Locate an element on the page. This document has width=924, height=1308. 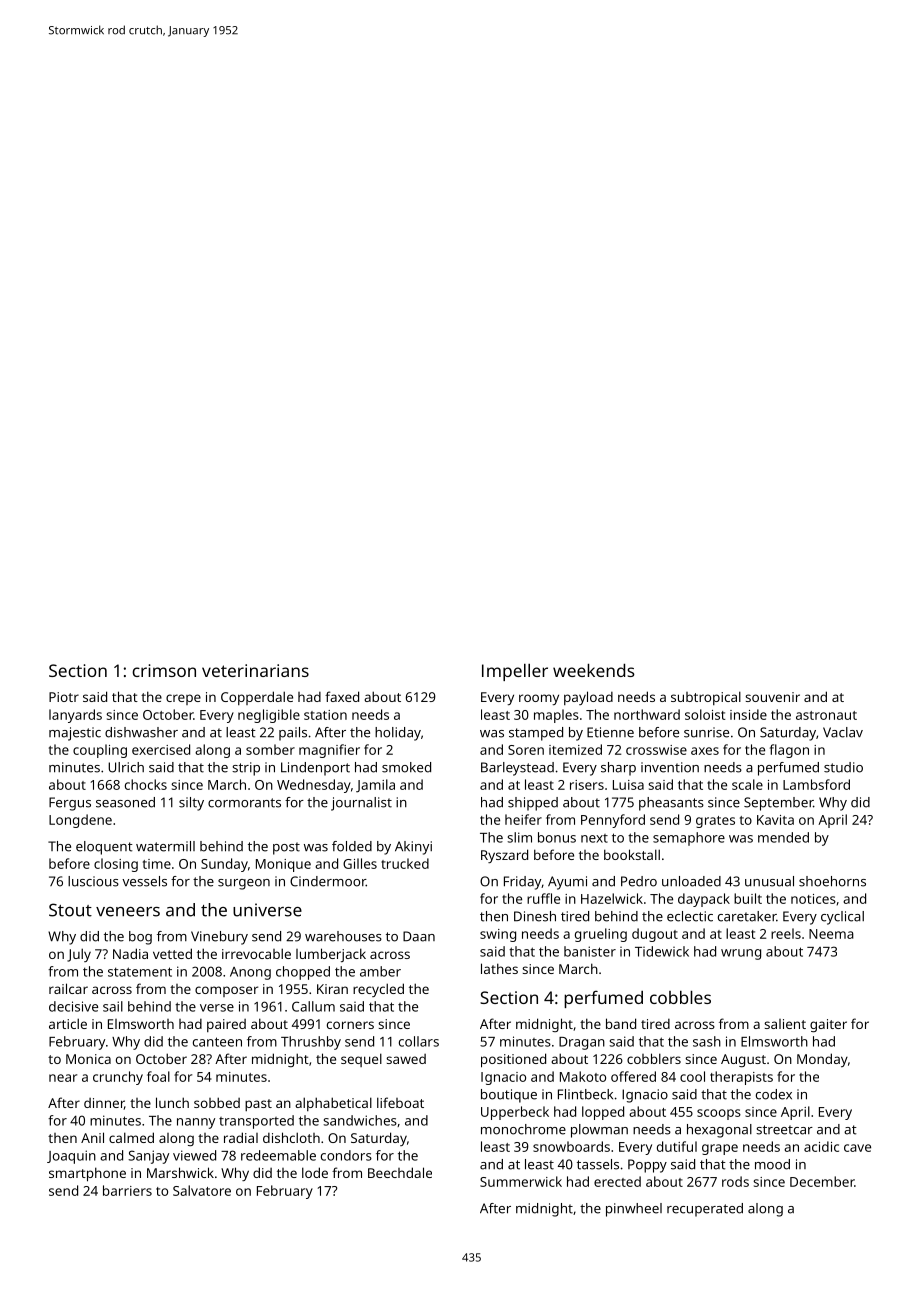
Longdene is located at coordinates (80, 821).
